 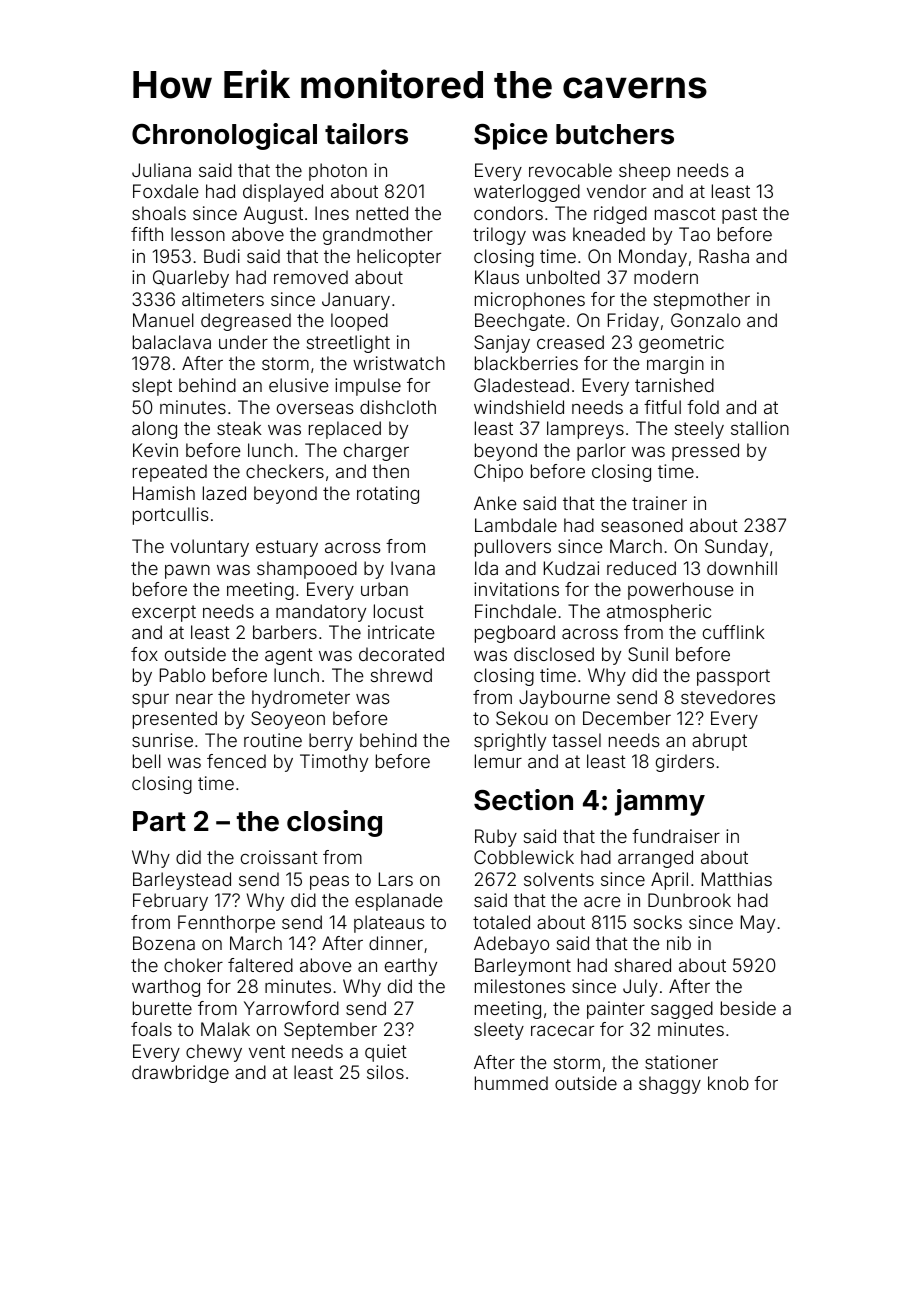 I want to click on Spice, so click(x=511, y=136).
